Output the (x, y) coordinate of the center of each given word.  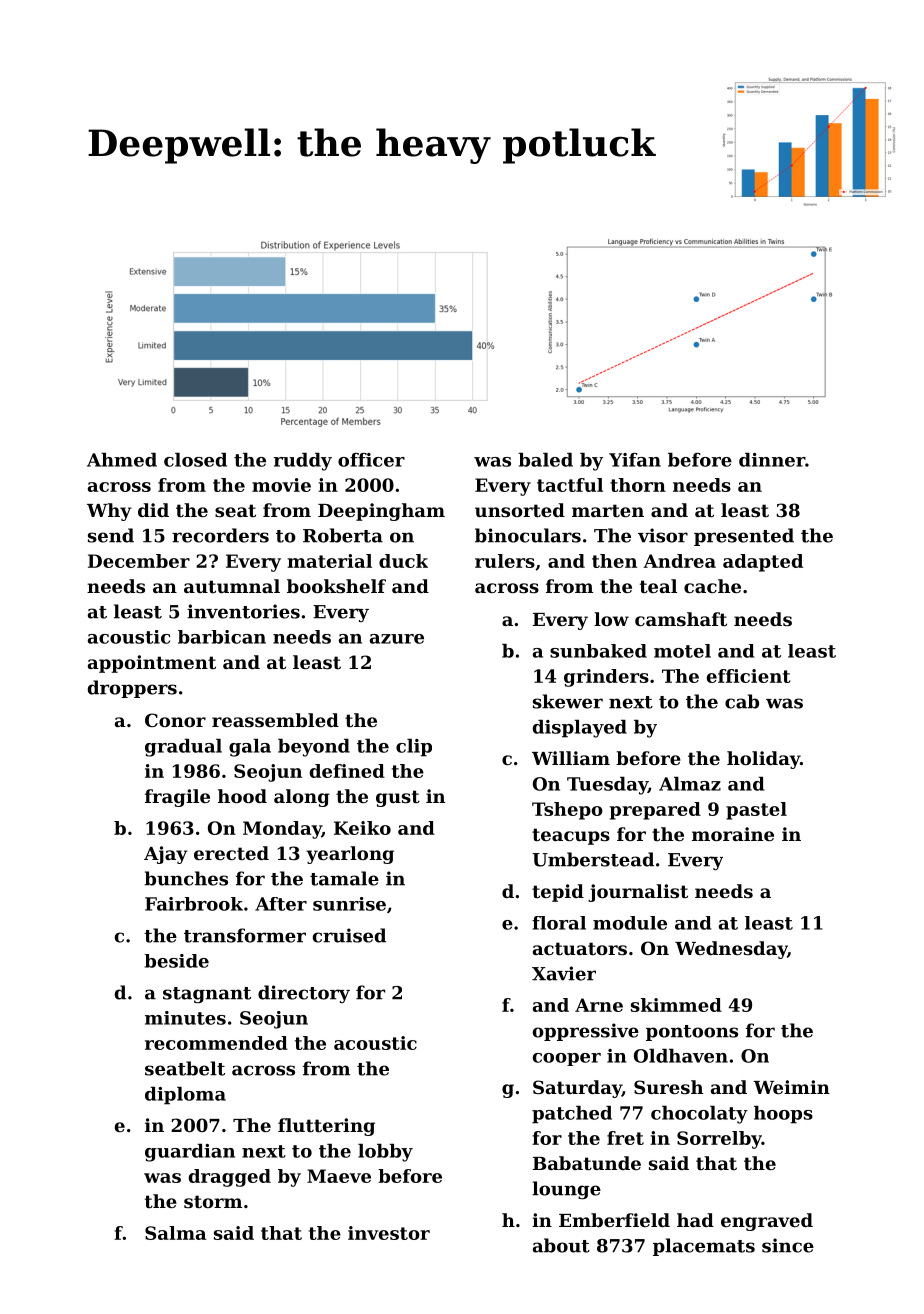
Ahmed (122, 460)
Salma (175, 1233)
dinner (772, 460)
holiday (763, 760)
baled (545, 460)
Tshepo (567, 811)
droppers (132, 689)
